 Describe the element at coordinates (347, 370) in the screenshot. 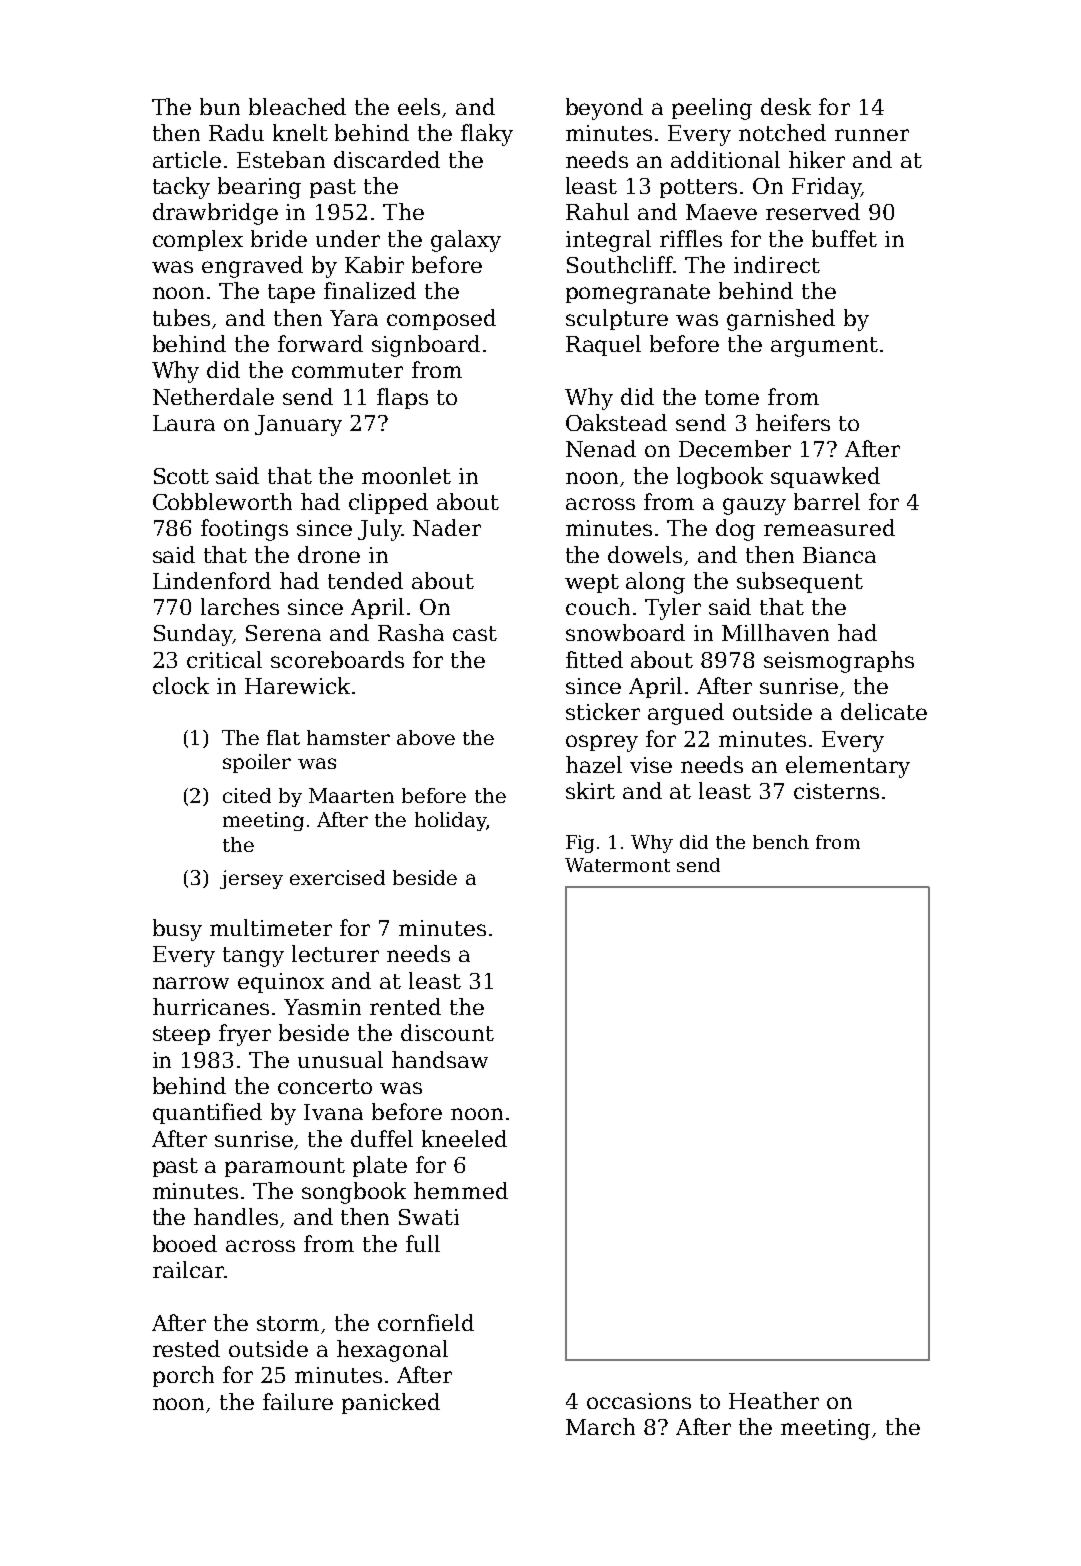

I see `commuter` at that location.
